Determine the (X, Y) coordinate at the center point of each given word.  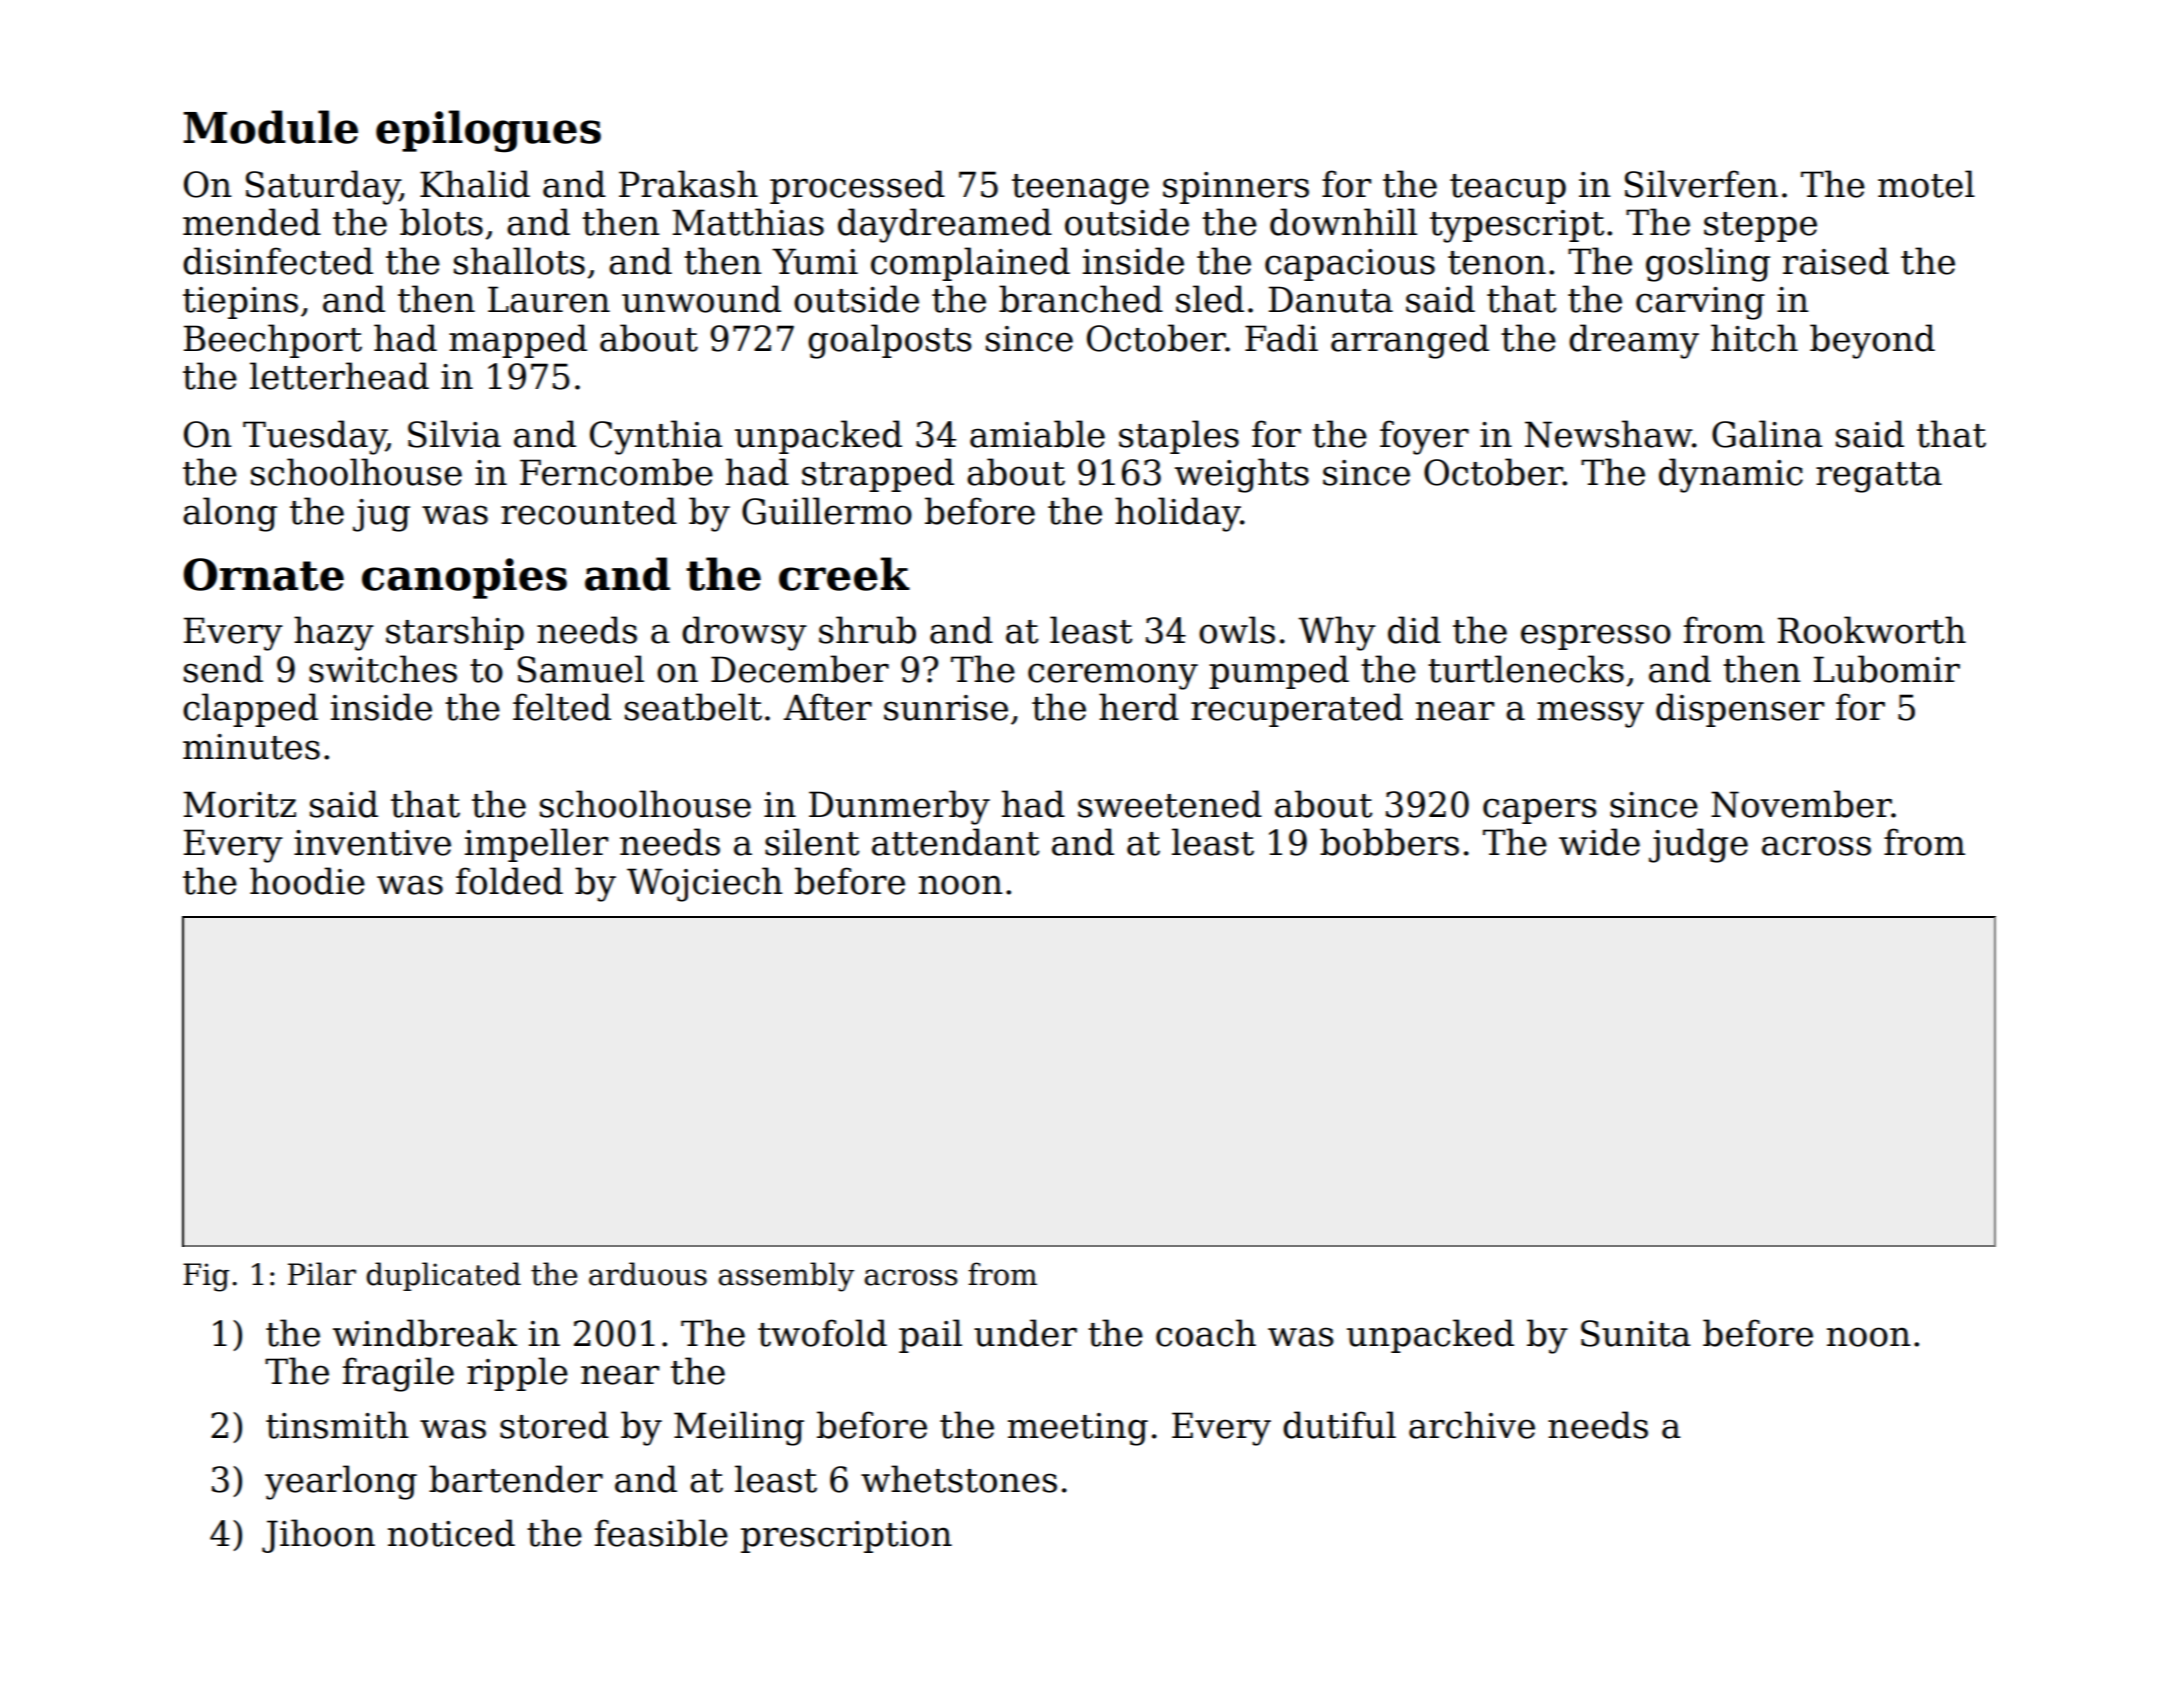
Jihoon (318, 1536)
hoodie (307, 881)
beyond (1872, 341)
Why (1337, 633)
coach (1206, 1333)
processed (857, 187)
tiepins (240, 303)
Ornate (263, 574)
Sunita (1636, 1333)
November (1801, 804)
